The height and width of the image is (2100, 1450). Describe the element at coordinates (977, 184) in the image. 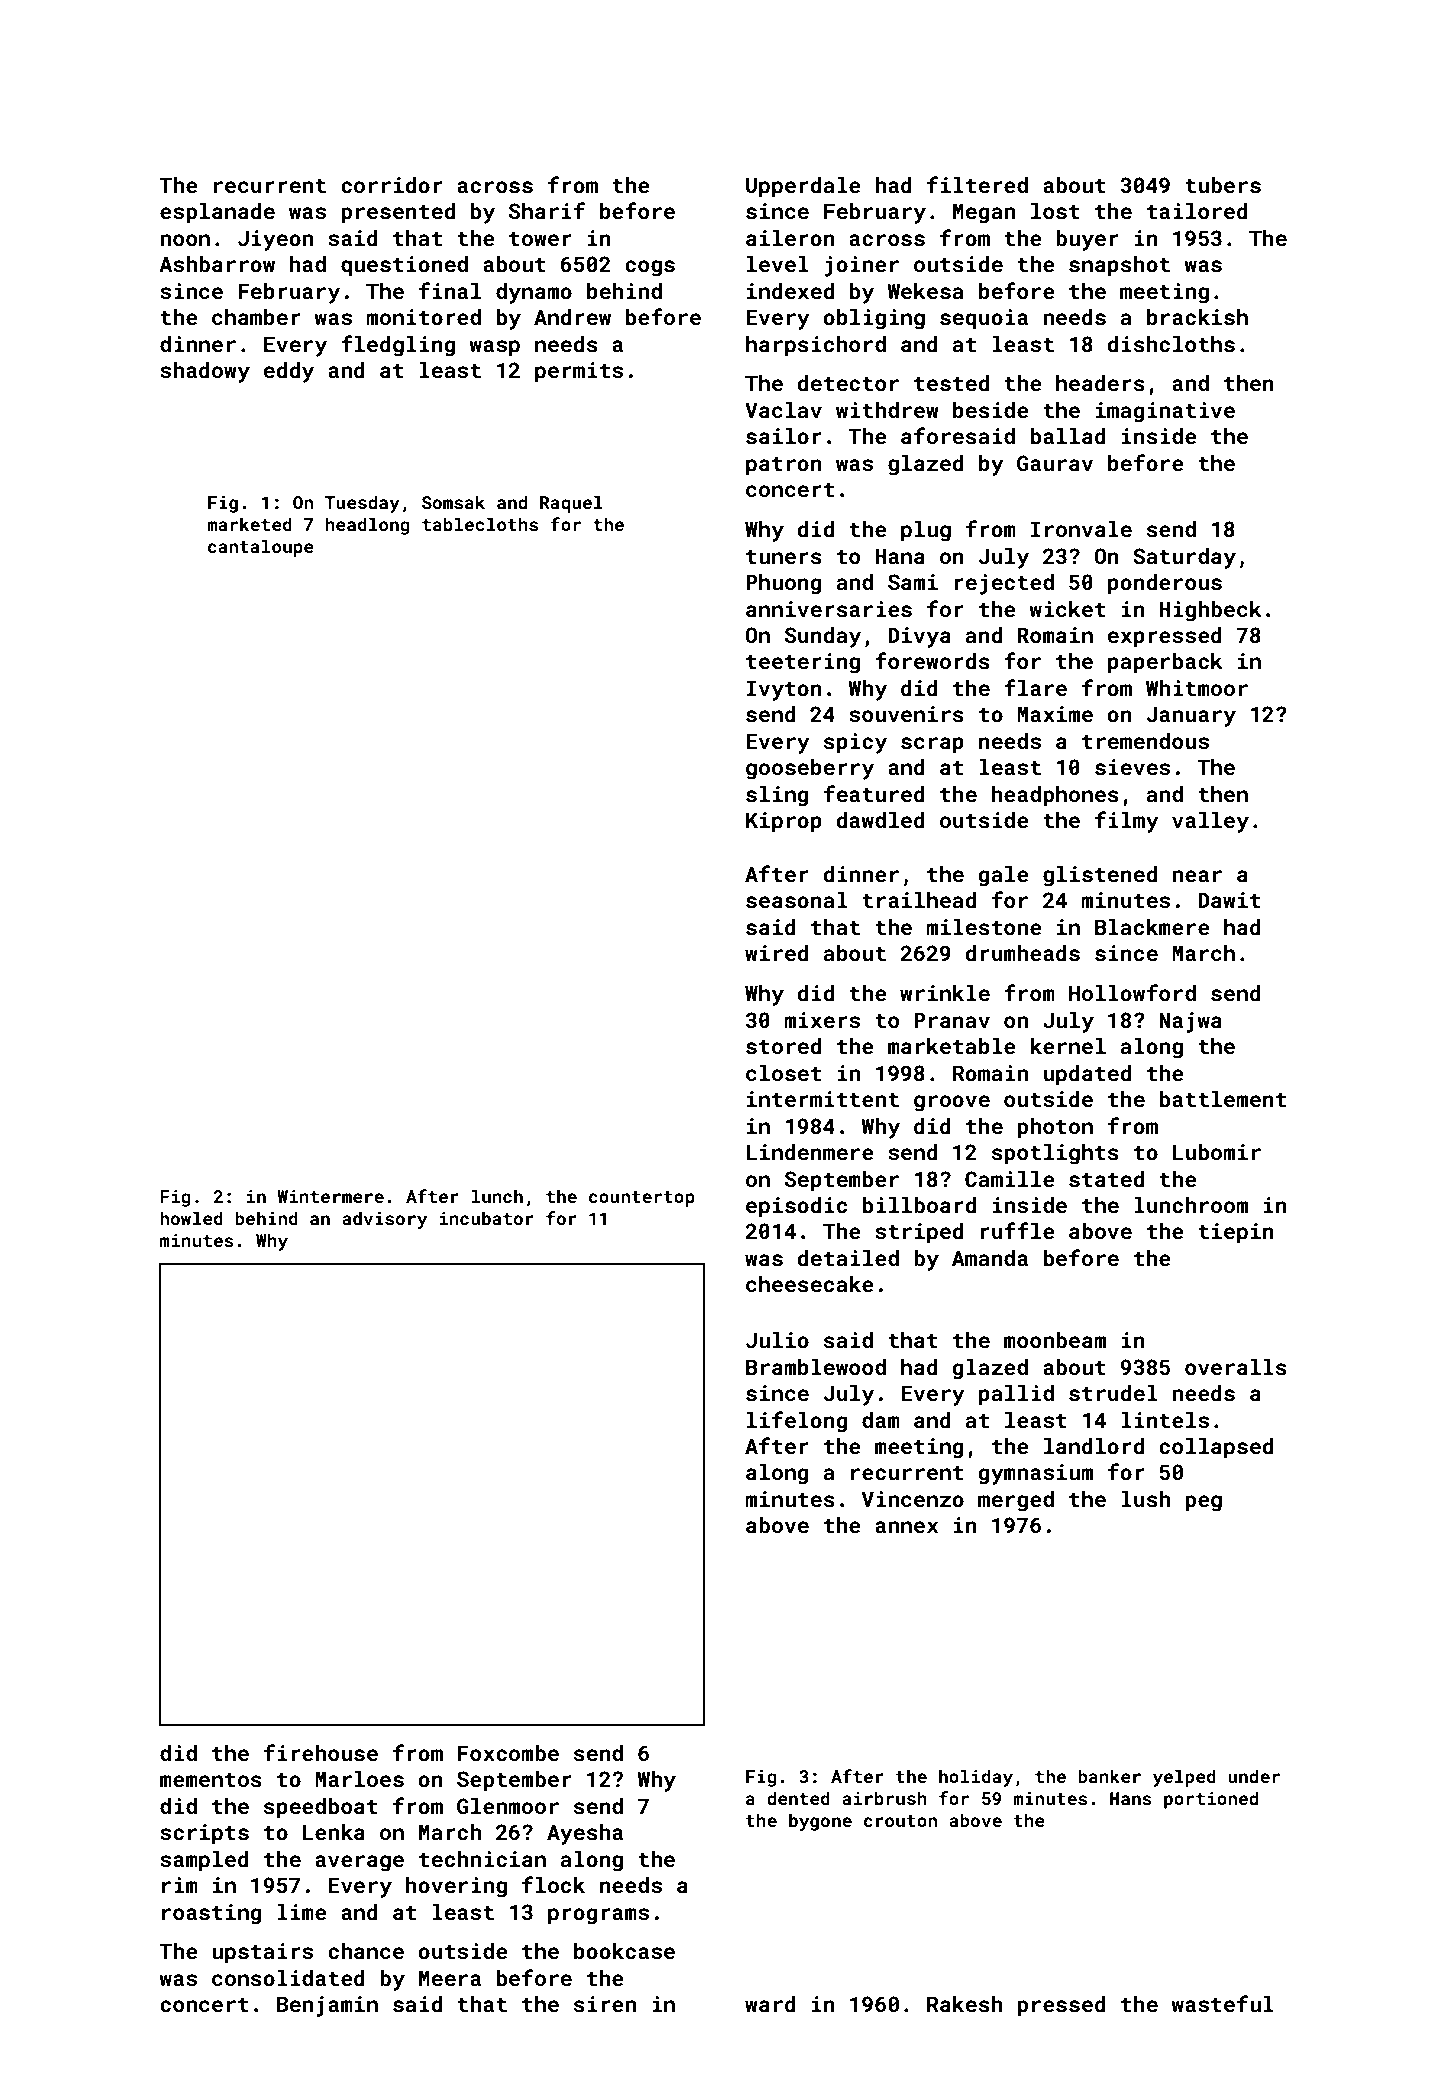

I see `filtered` at that location.
